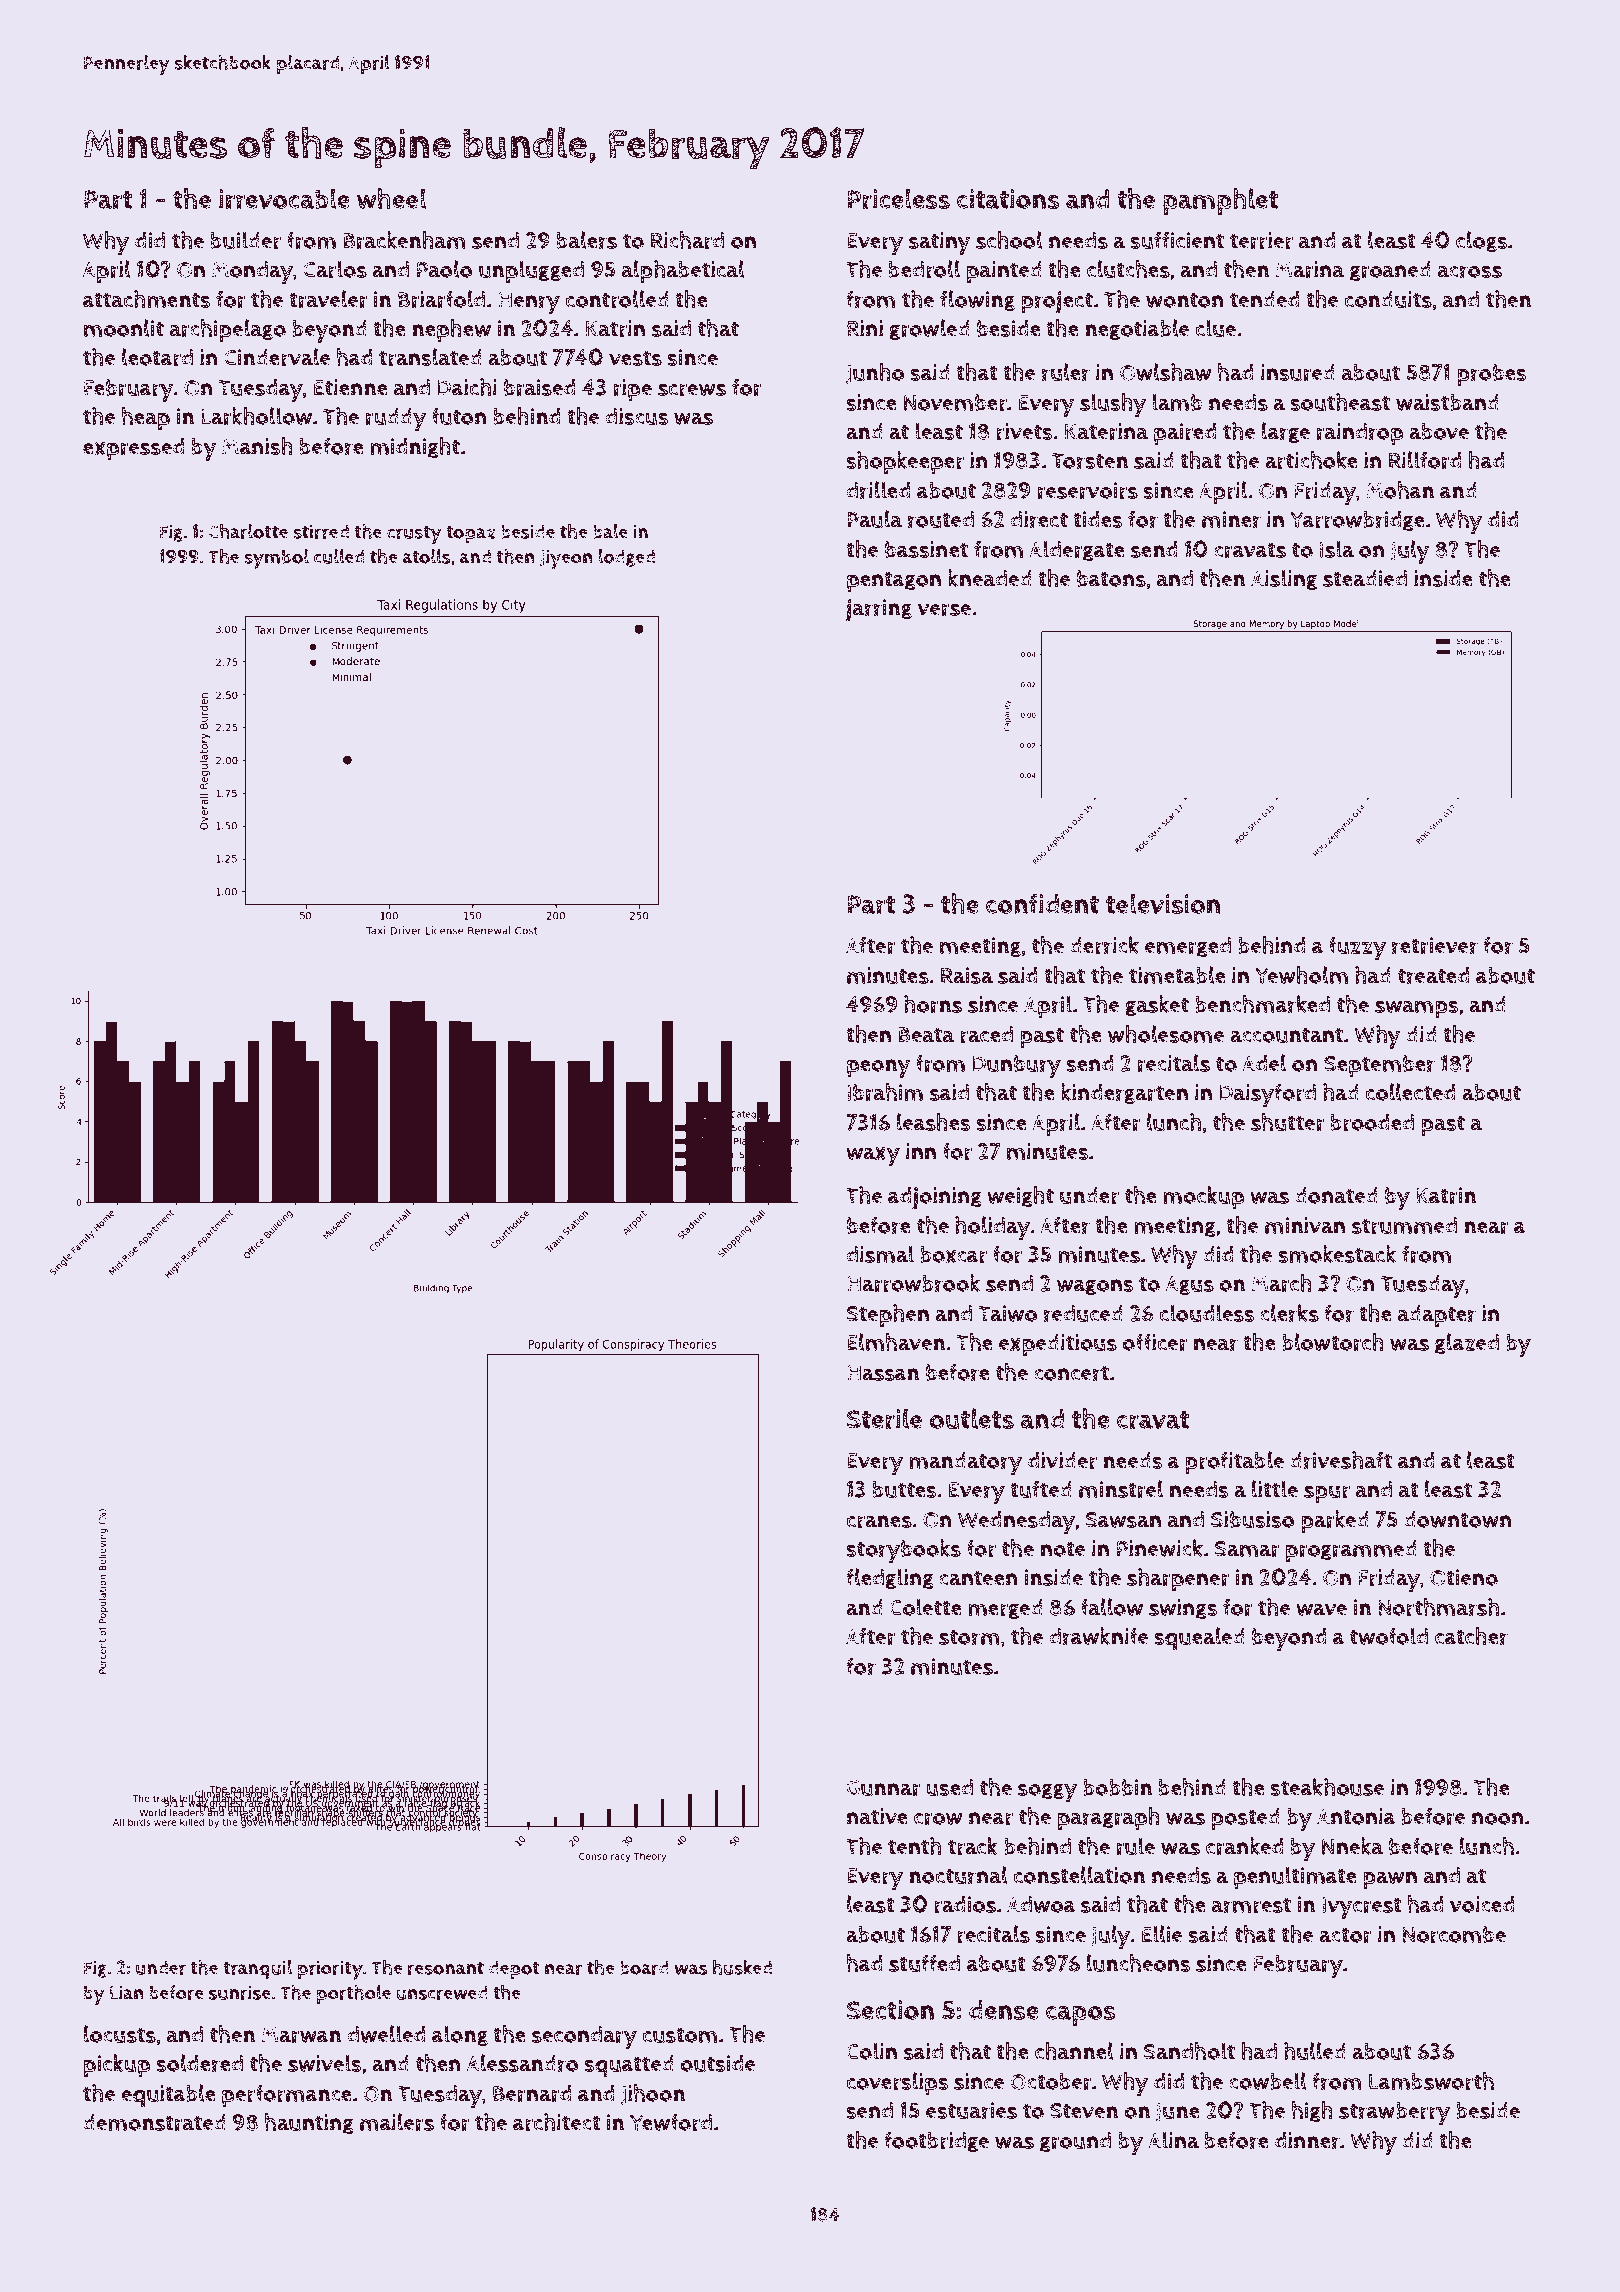 The height and width of the document is (2292, 1620). I want to click on irrevocable, so click(284, 199).
